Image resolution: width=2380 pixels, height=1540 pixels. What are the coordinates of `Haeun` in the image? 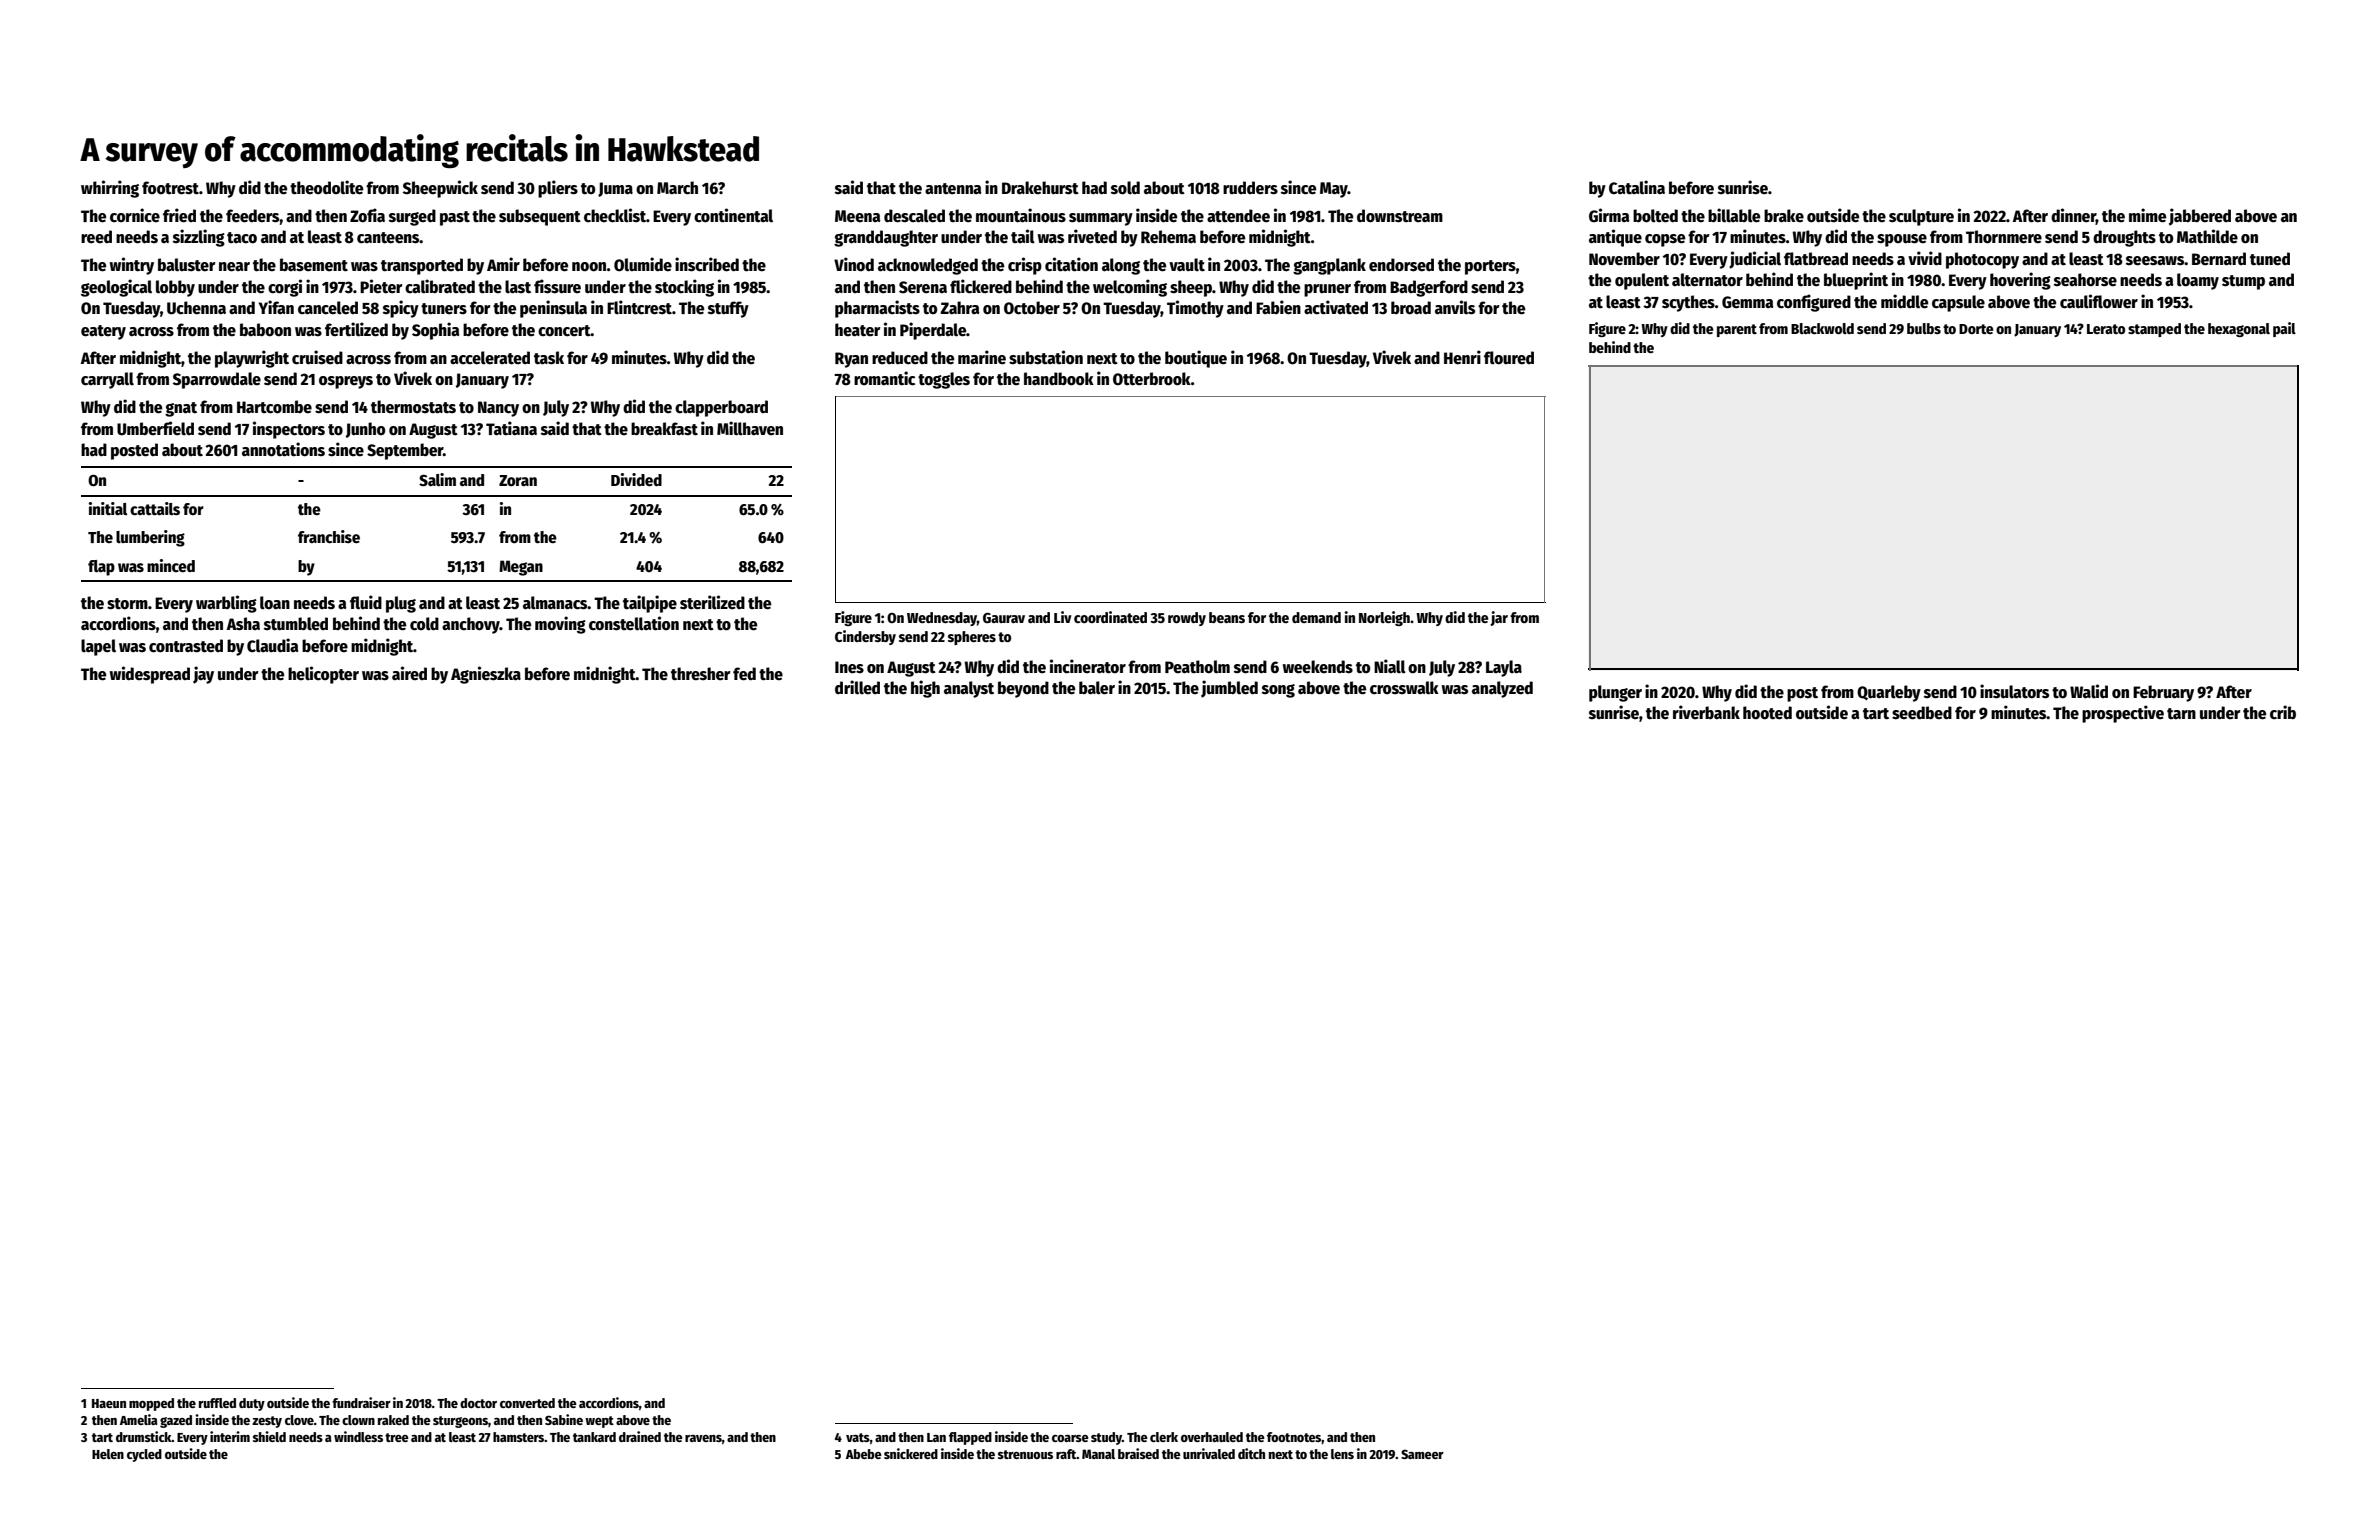 It's located at (109, 1403).
